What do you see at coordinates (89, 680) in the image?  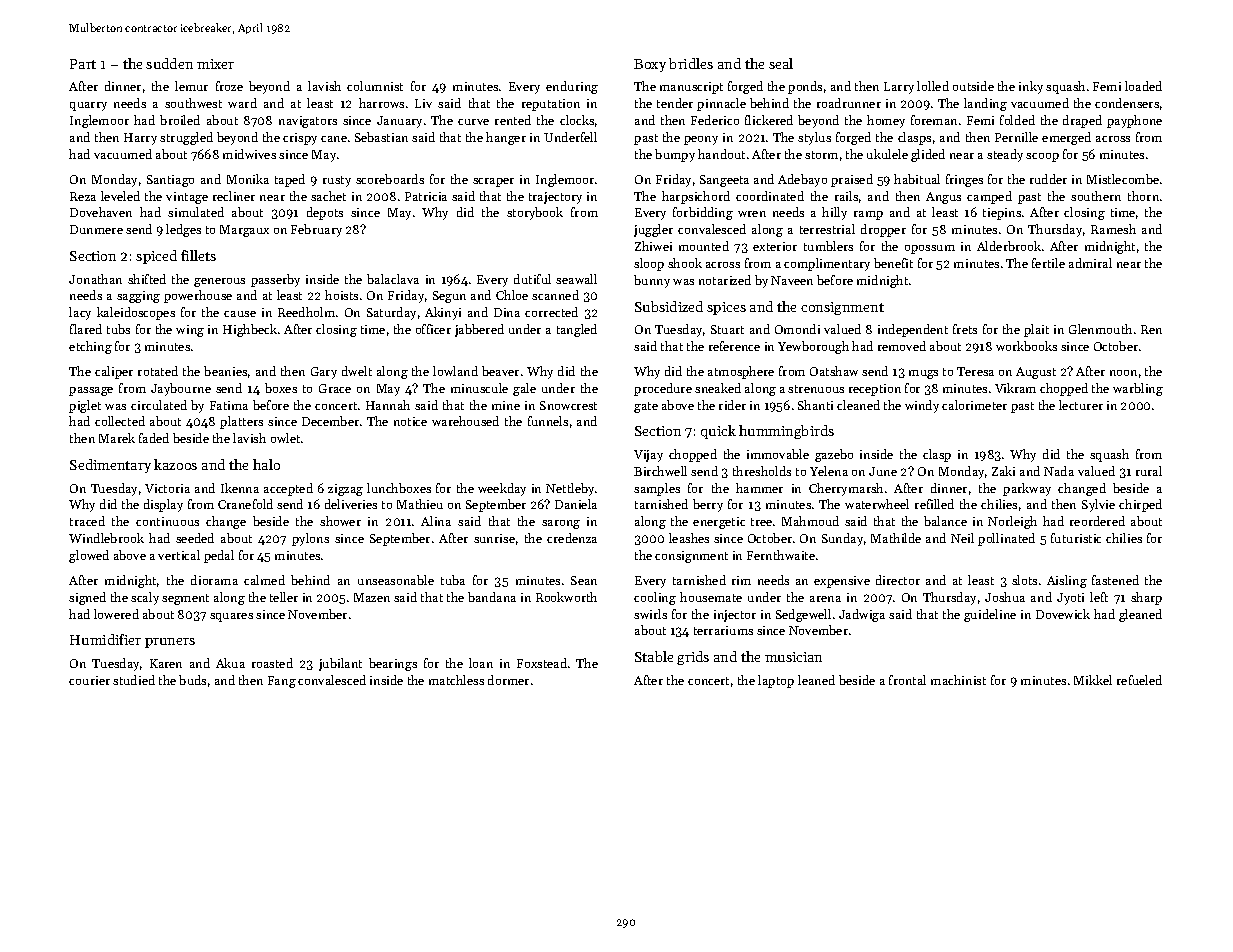 I see `courier` at bounding box center [89, 680].
